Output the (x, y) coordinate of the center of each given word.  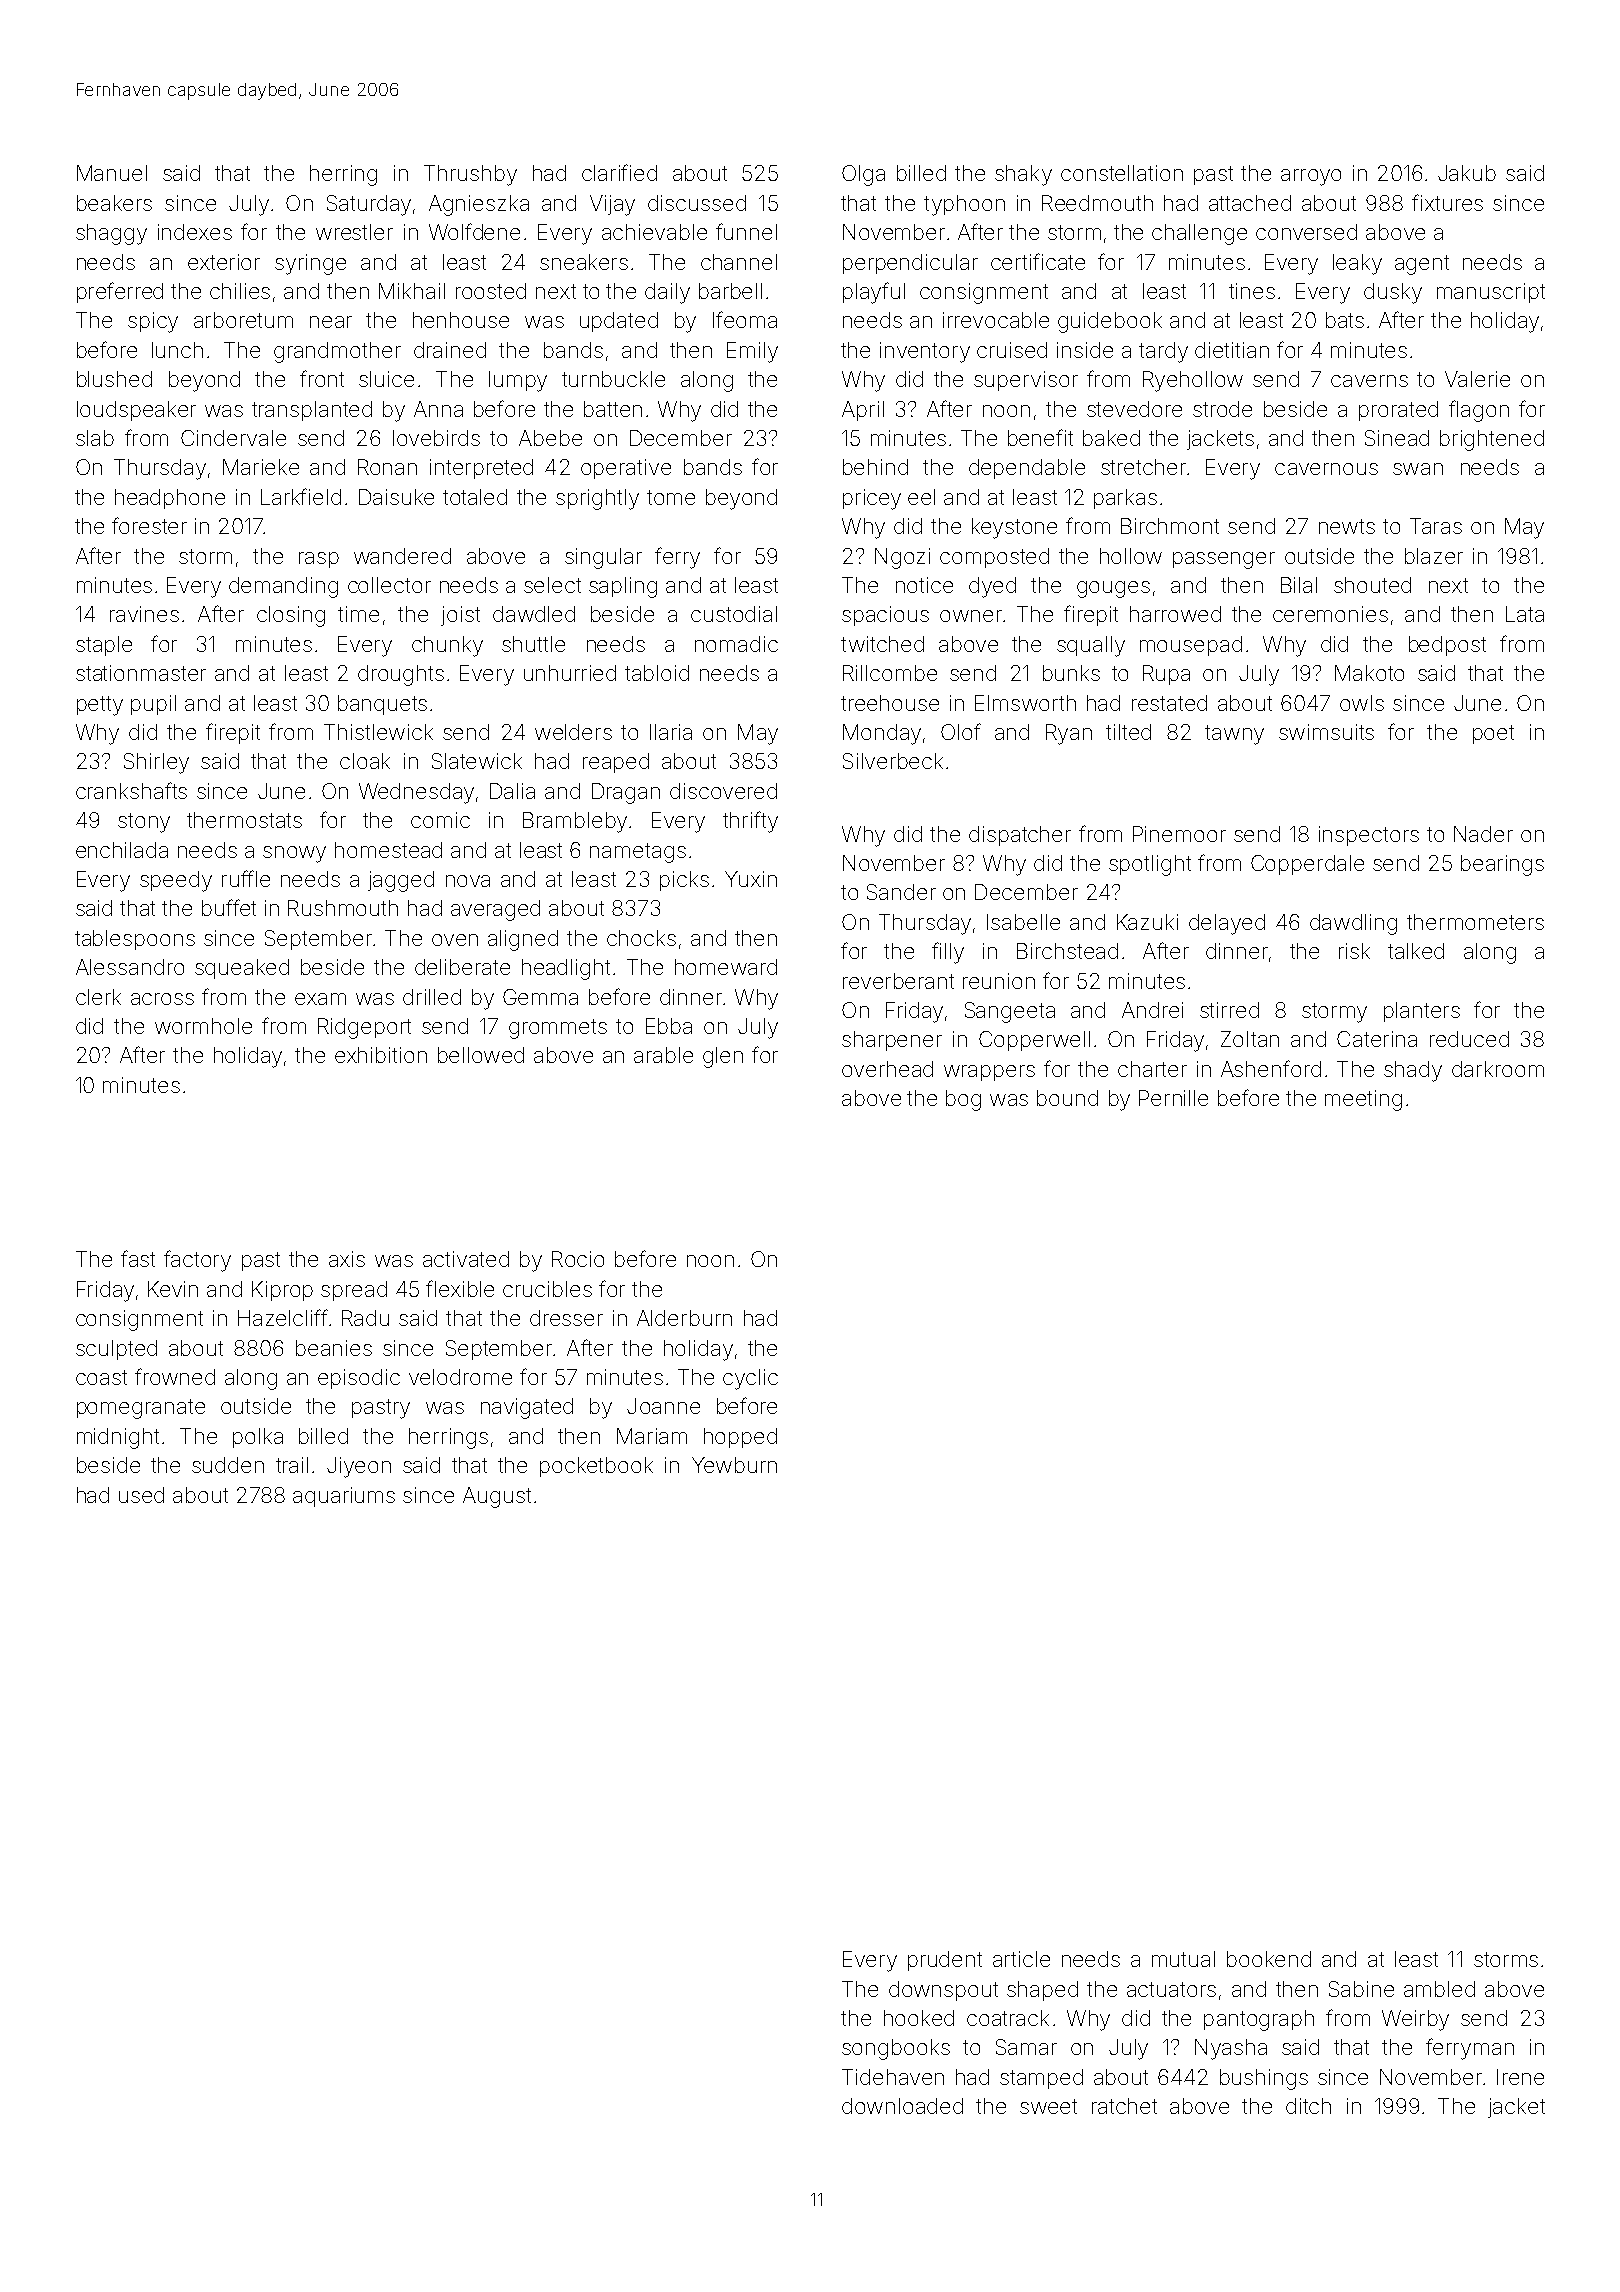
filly (948, 953)
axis (347, 1259)
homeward (726, 967)
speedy (176, 881)
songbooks (896, 2049)
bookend (1269, 1959)
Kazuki (1147, 922)
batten (613, 409)
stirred (1229, 1010)
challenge (1199, 234)
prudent (945, 1961)
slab (95, 438)
